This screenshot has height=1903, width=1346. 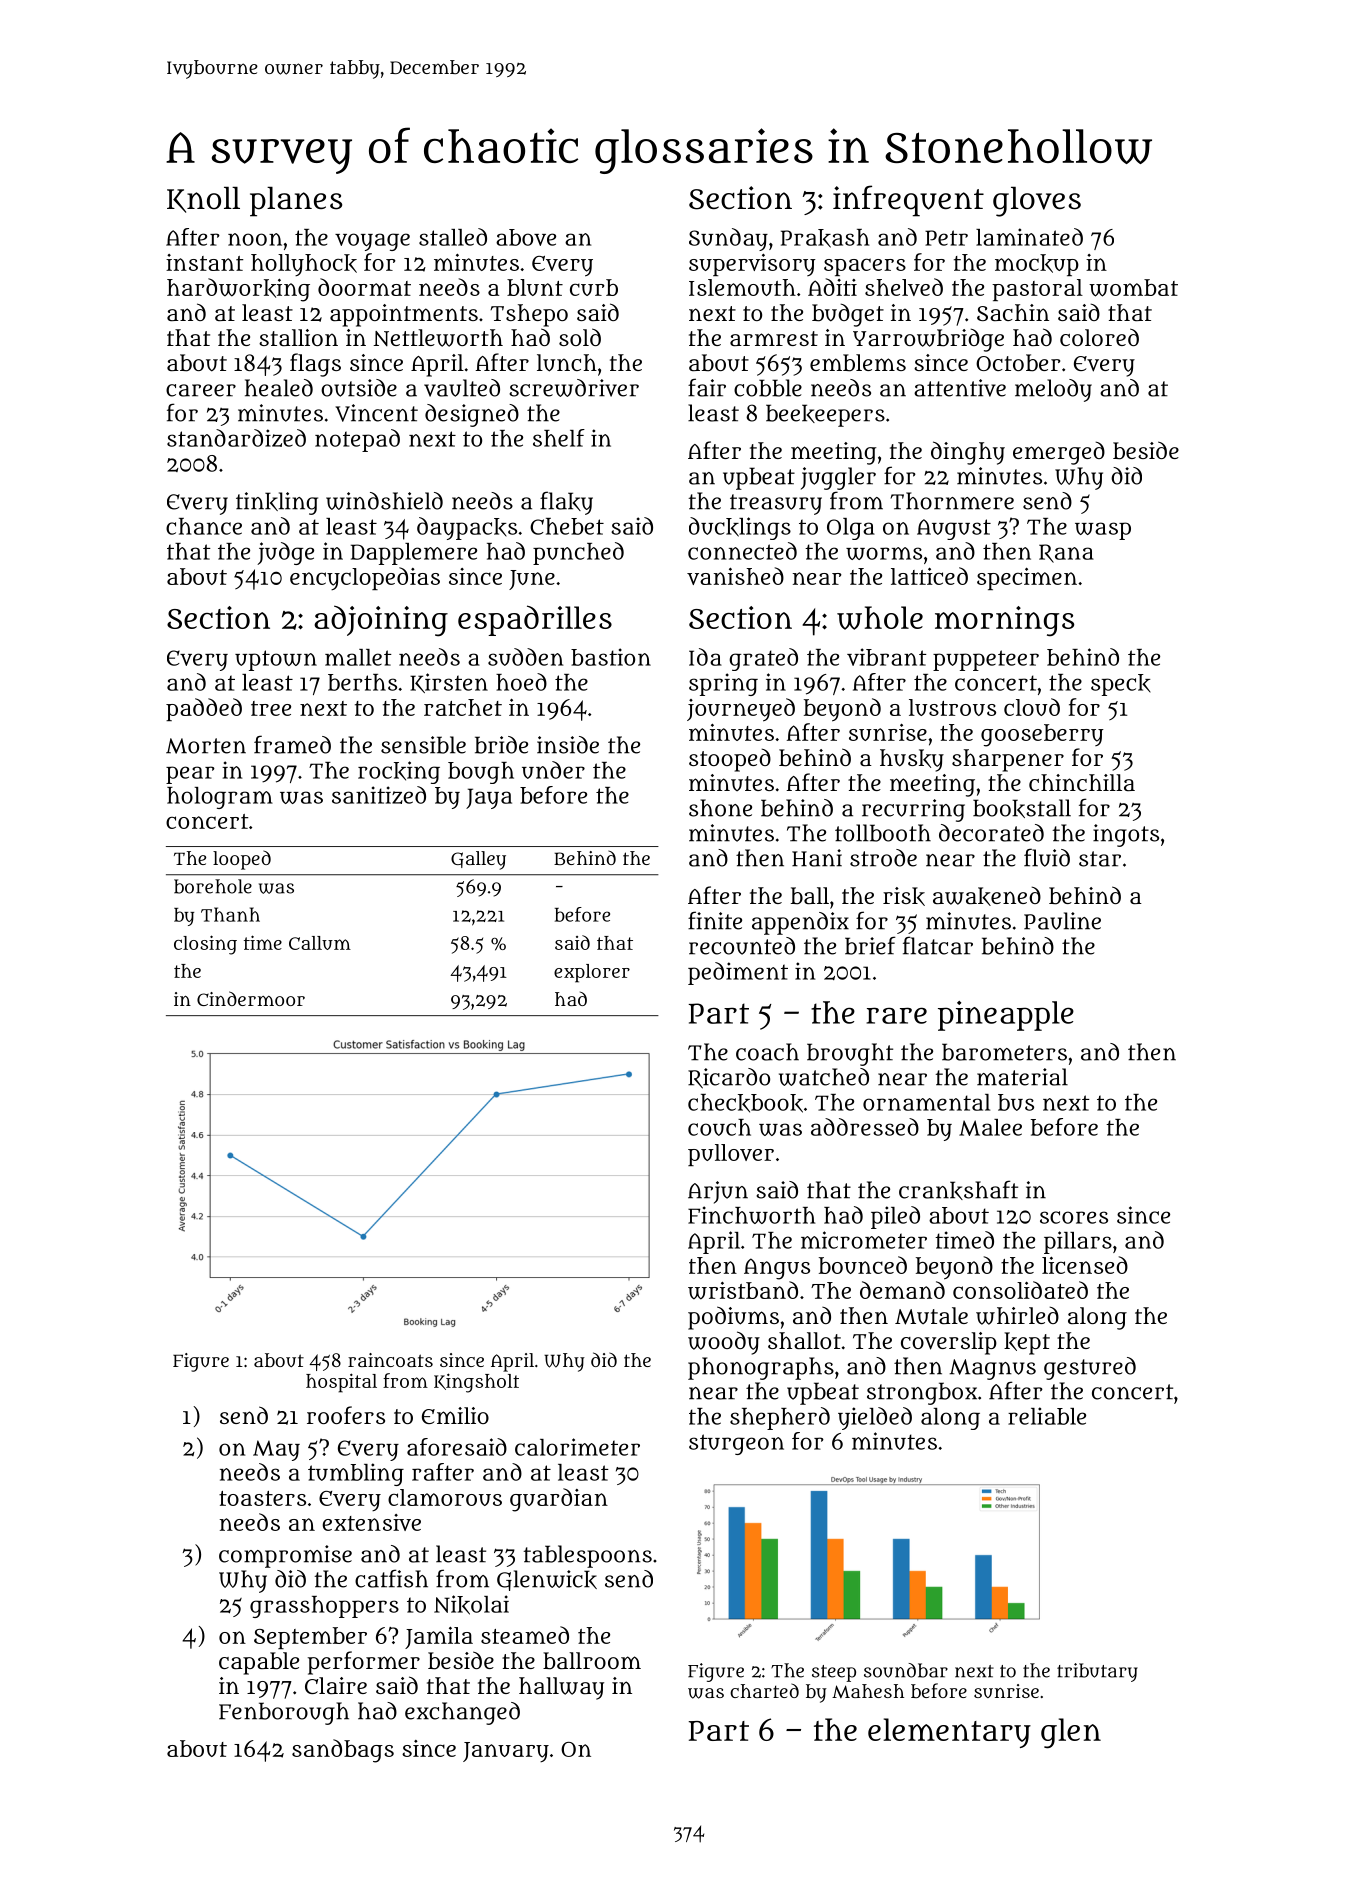 I want to click on Cindermoor, so click(x=251, y=998).
